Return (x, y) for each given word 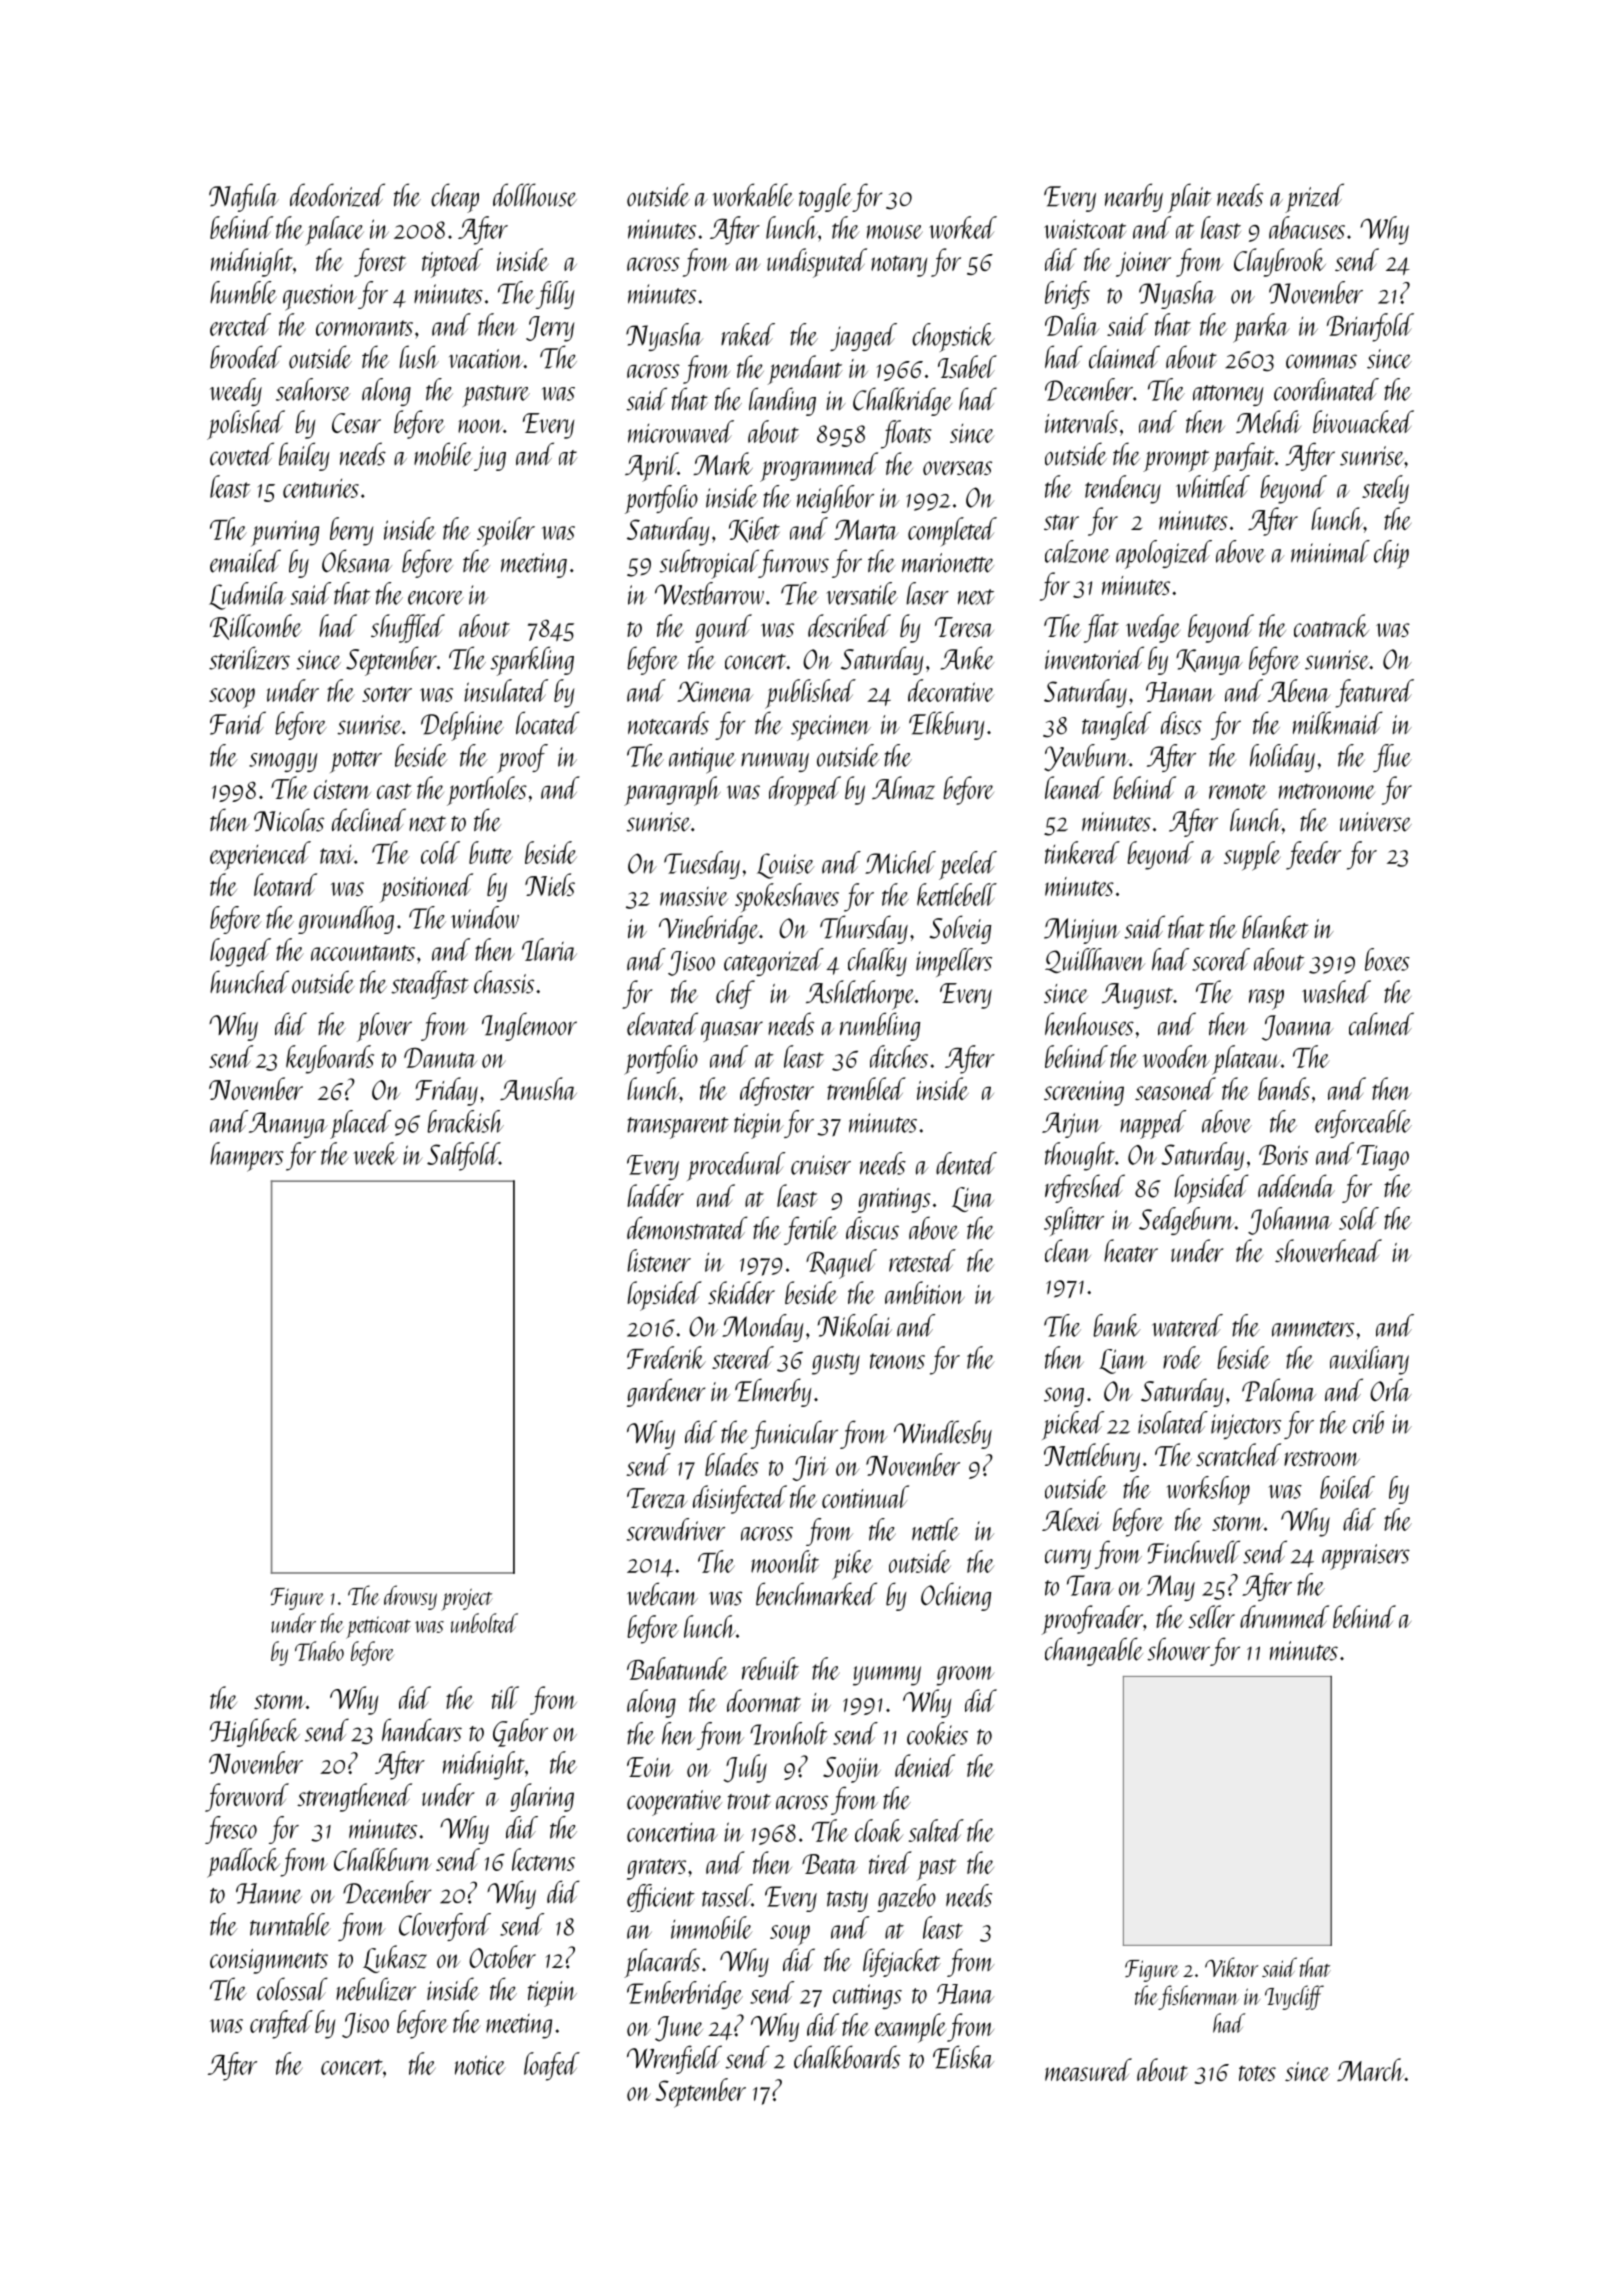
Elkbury (946, 725)
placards (662, 1963)
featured (1375, 693)
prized (1314, 198)
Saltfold (463, 1156)
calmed (1381, 1024)
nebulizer (376, 1989)
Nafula (244, 197)
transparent (678, 1128)
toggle (825, 197)
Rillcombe (256, 627)
